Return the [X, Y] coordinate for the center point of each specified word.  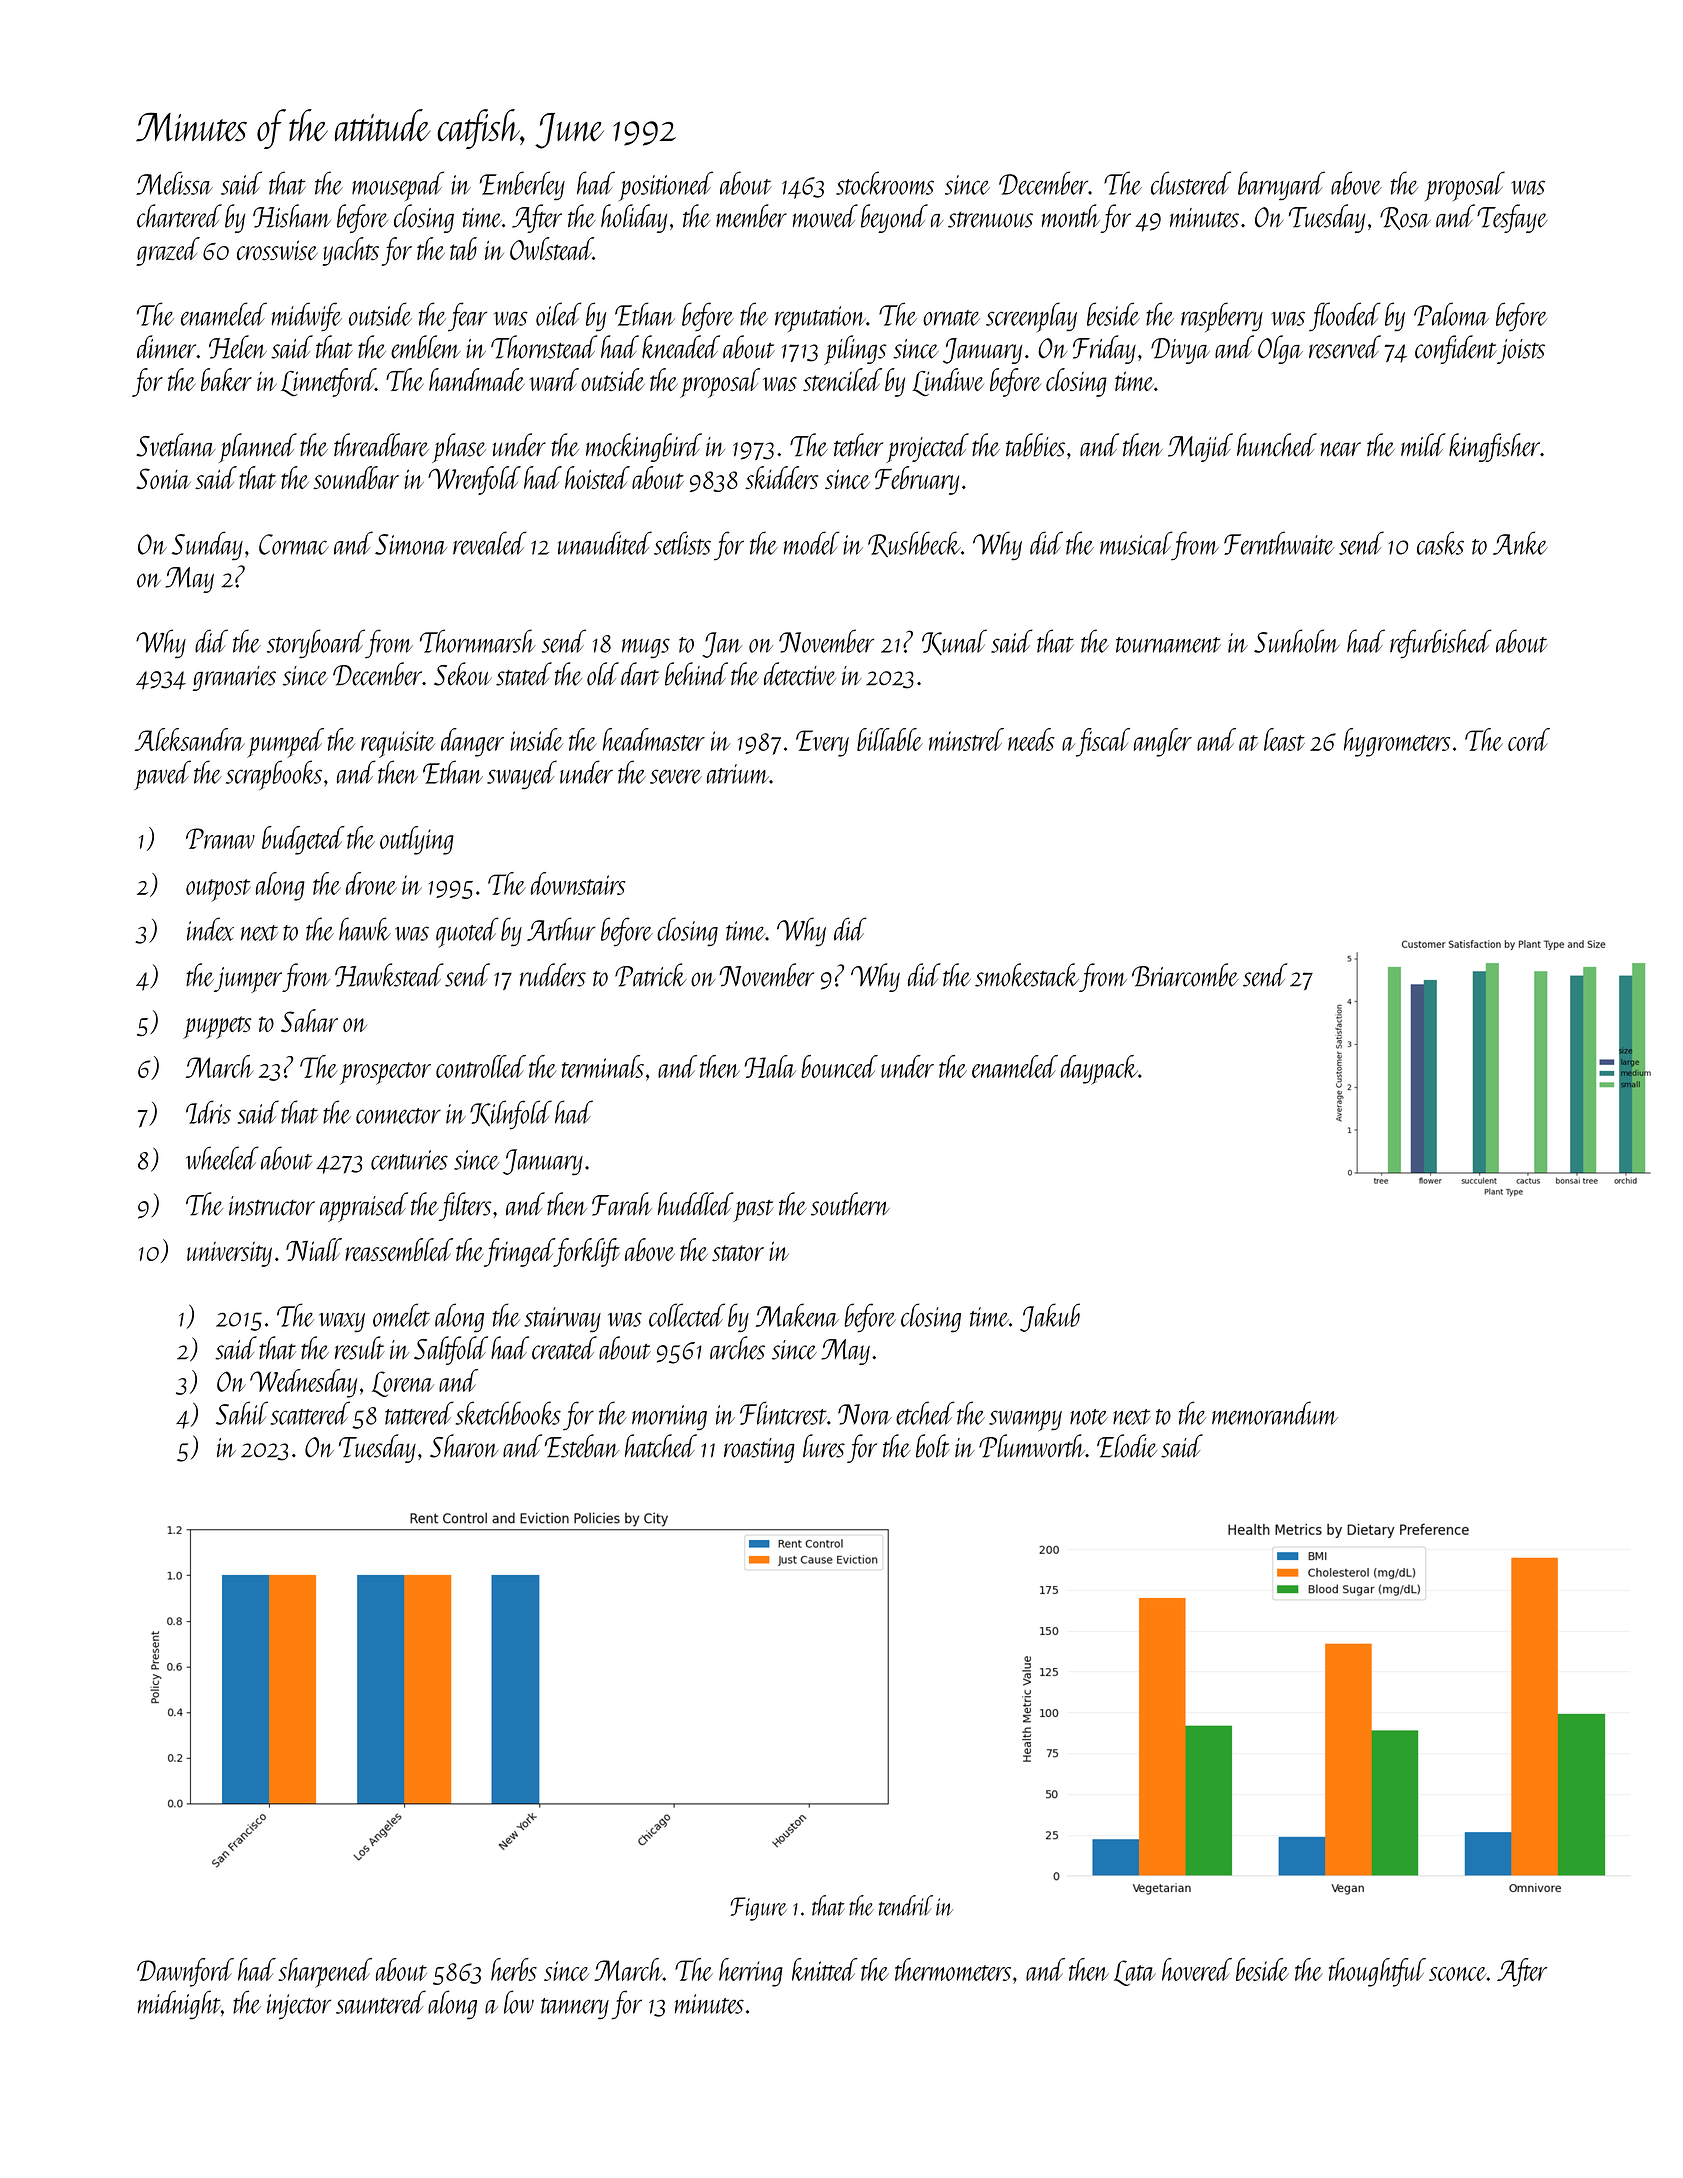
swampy [1025, 1420]
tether [858, 445]
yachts [350, 251]
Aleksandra [190, 739]
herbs [514, 1969]
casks [1440, 543]
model [812, 543]
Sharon [464, 1446]
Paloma [1451, 314]
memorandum [1275, 1413]
